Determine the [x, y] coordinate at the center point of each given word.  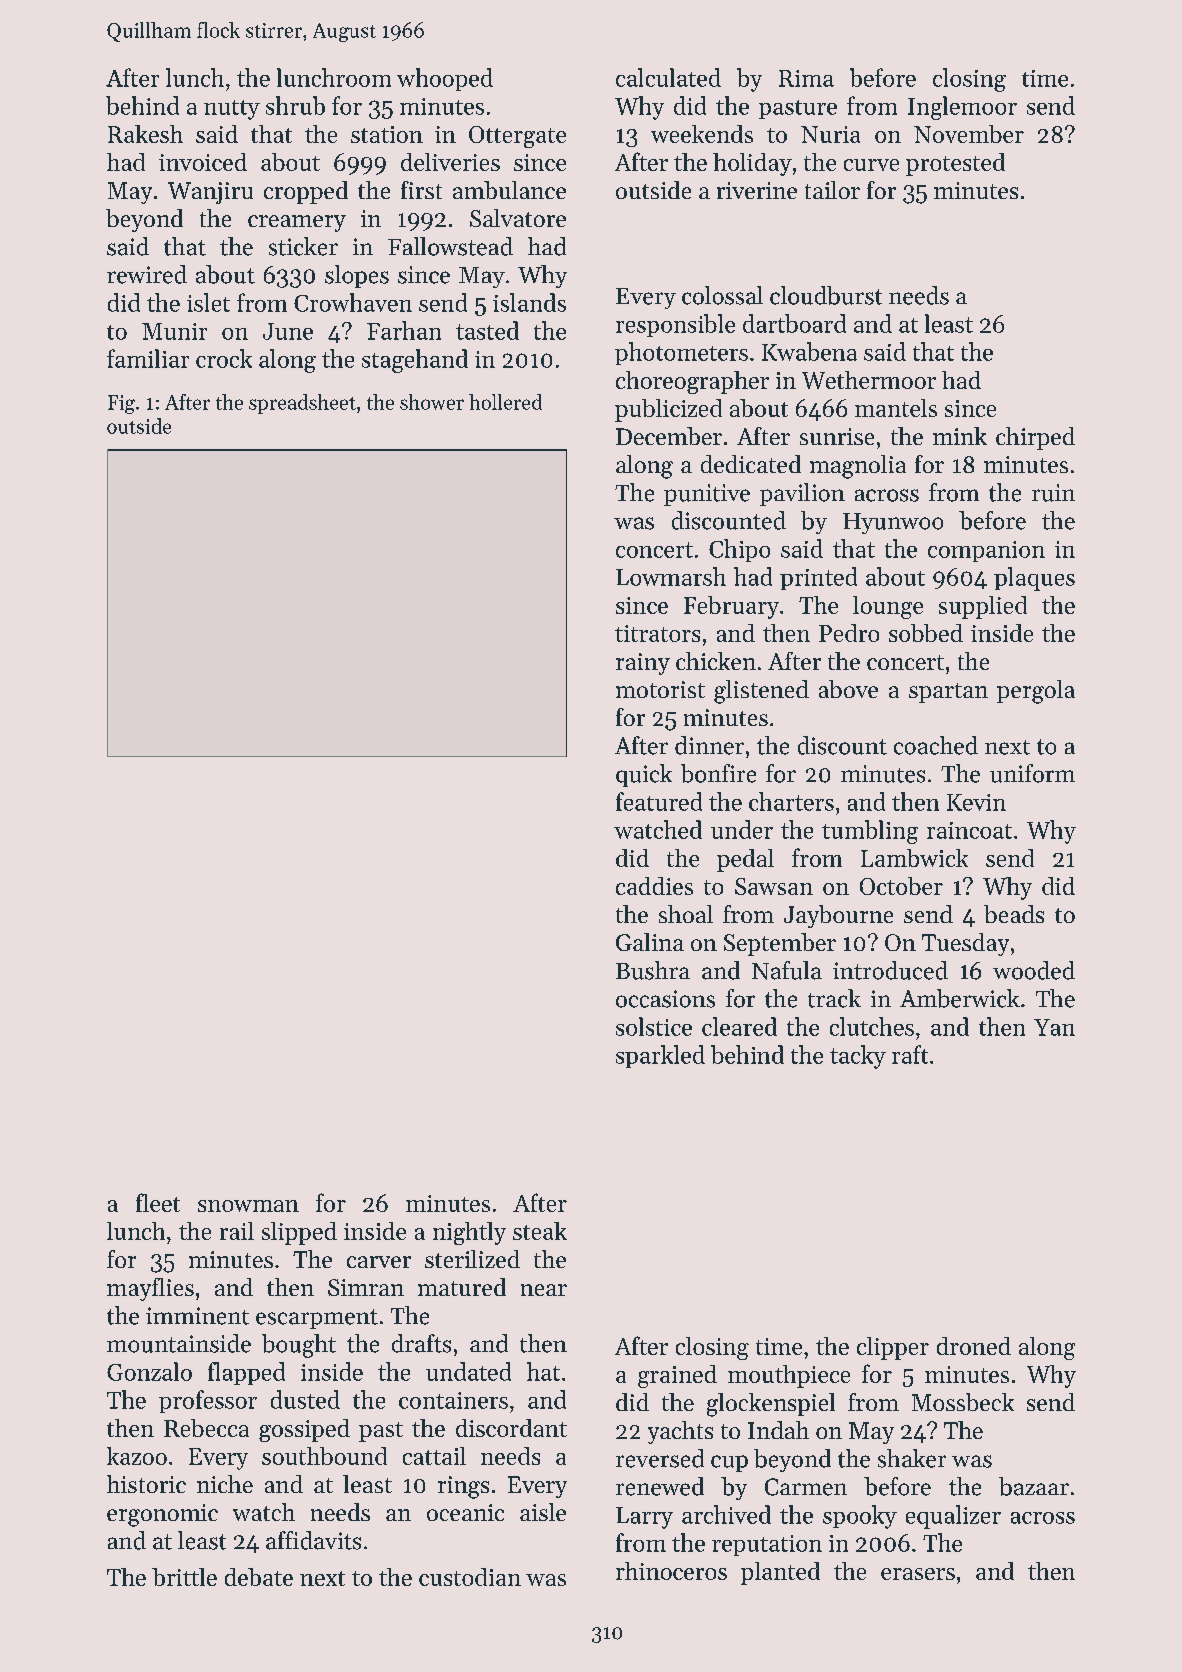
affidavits [313, 1540]
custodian [470, 1577]
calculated [668, 77]
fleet [158, 1202]
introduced [890, 970]
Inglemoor [962, 108]
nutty [232, 110]
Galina [650, 942]
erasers [918, 1574]
